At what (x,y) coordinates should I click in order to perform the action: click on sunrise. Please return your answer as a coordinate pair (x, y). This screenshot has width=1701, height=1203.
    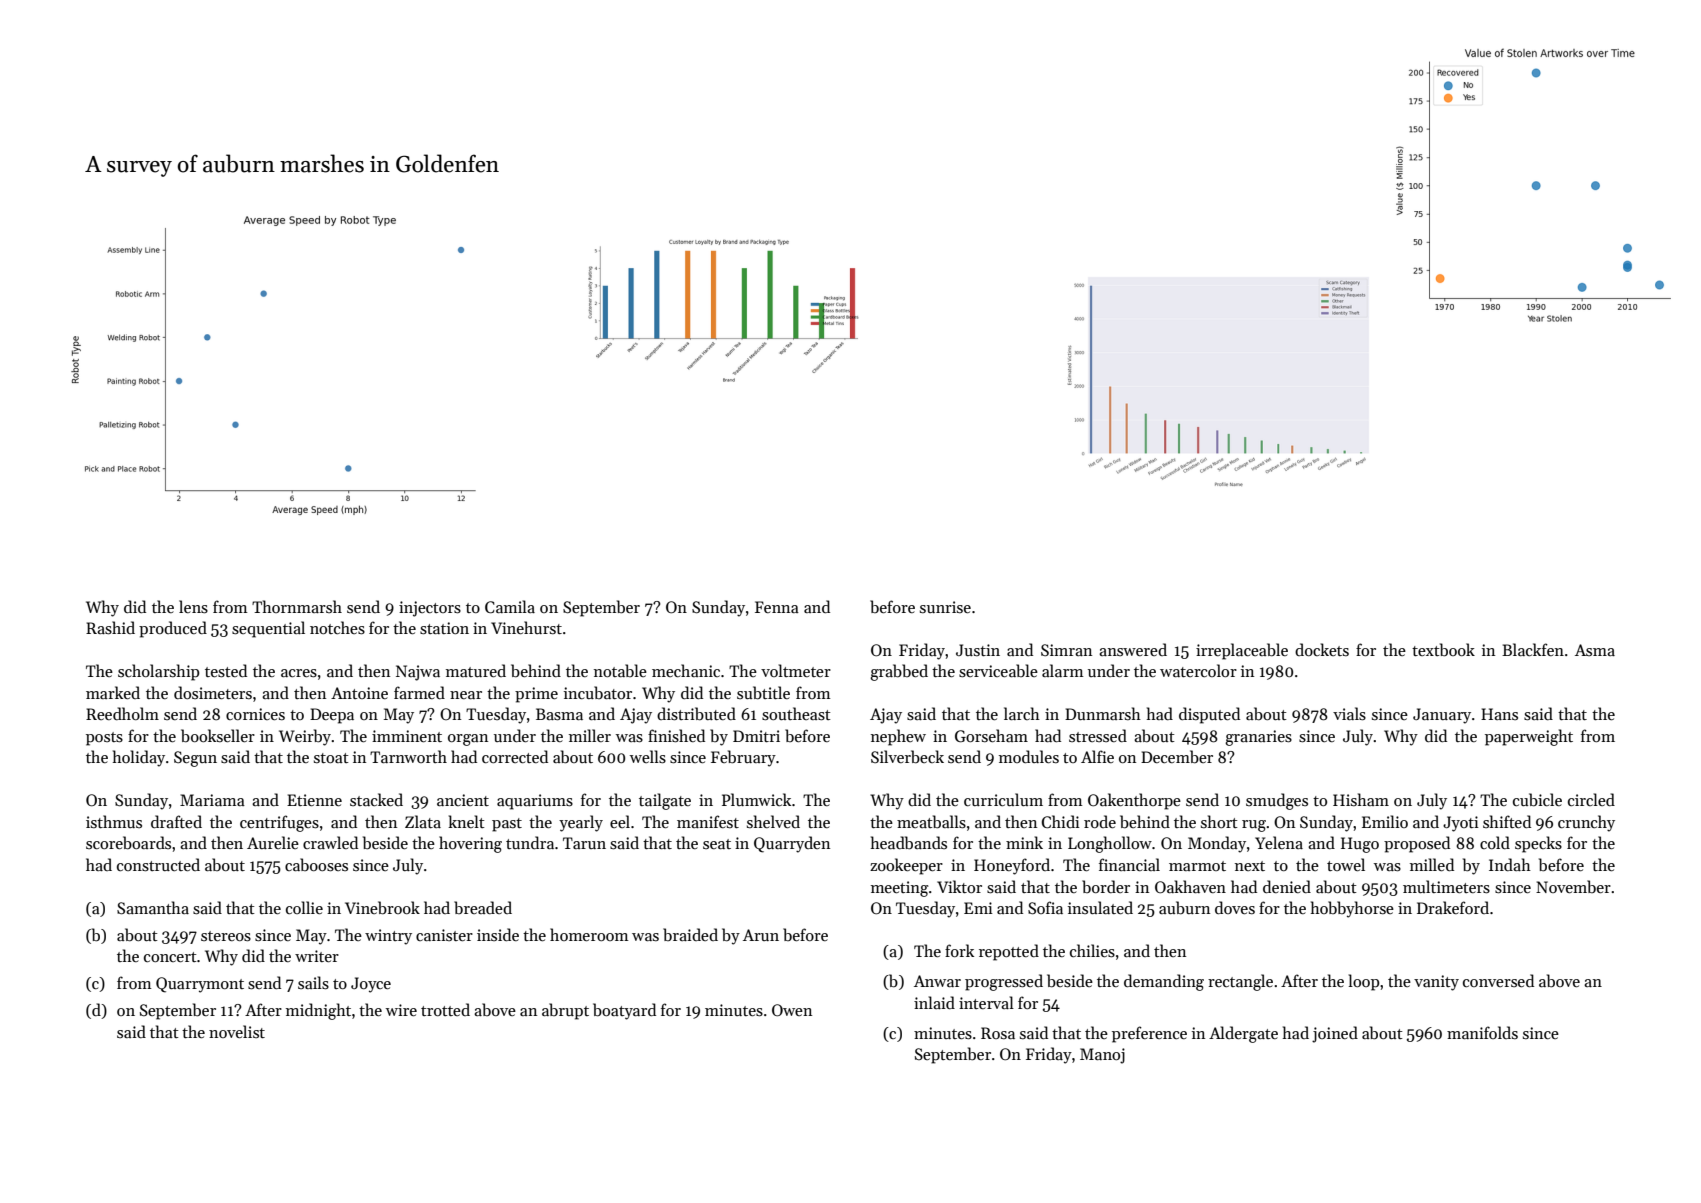
    Looking at the image, I should click on (945, 607).
